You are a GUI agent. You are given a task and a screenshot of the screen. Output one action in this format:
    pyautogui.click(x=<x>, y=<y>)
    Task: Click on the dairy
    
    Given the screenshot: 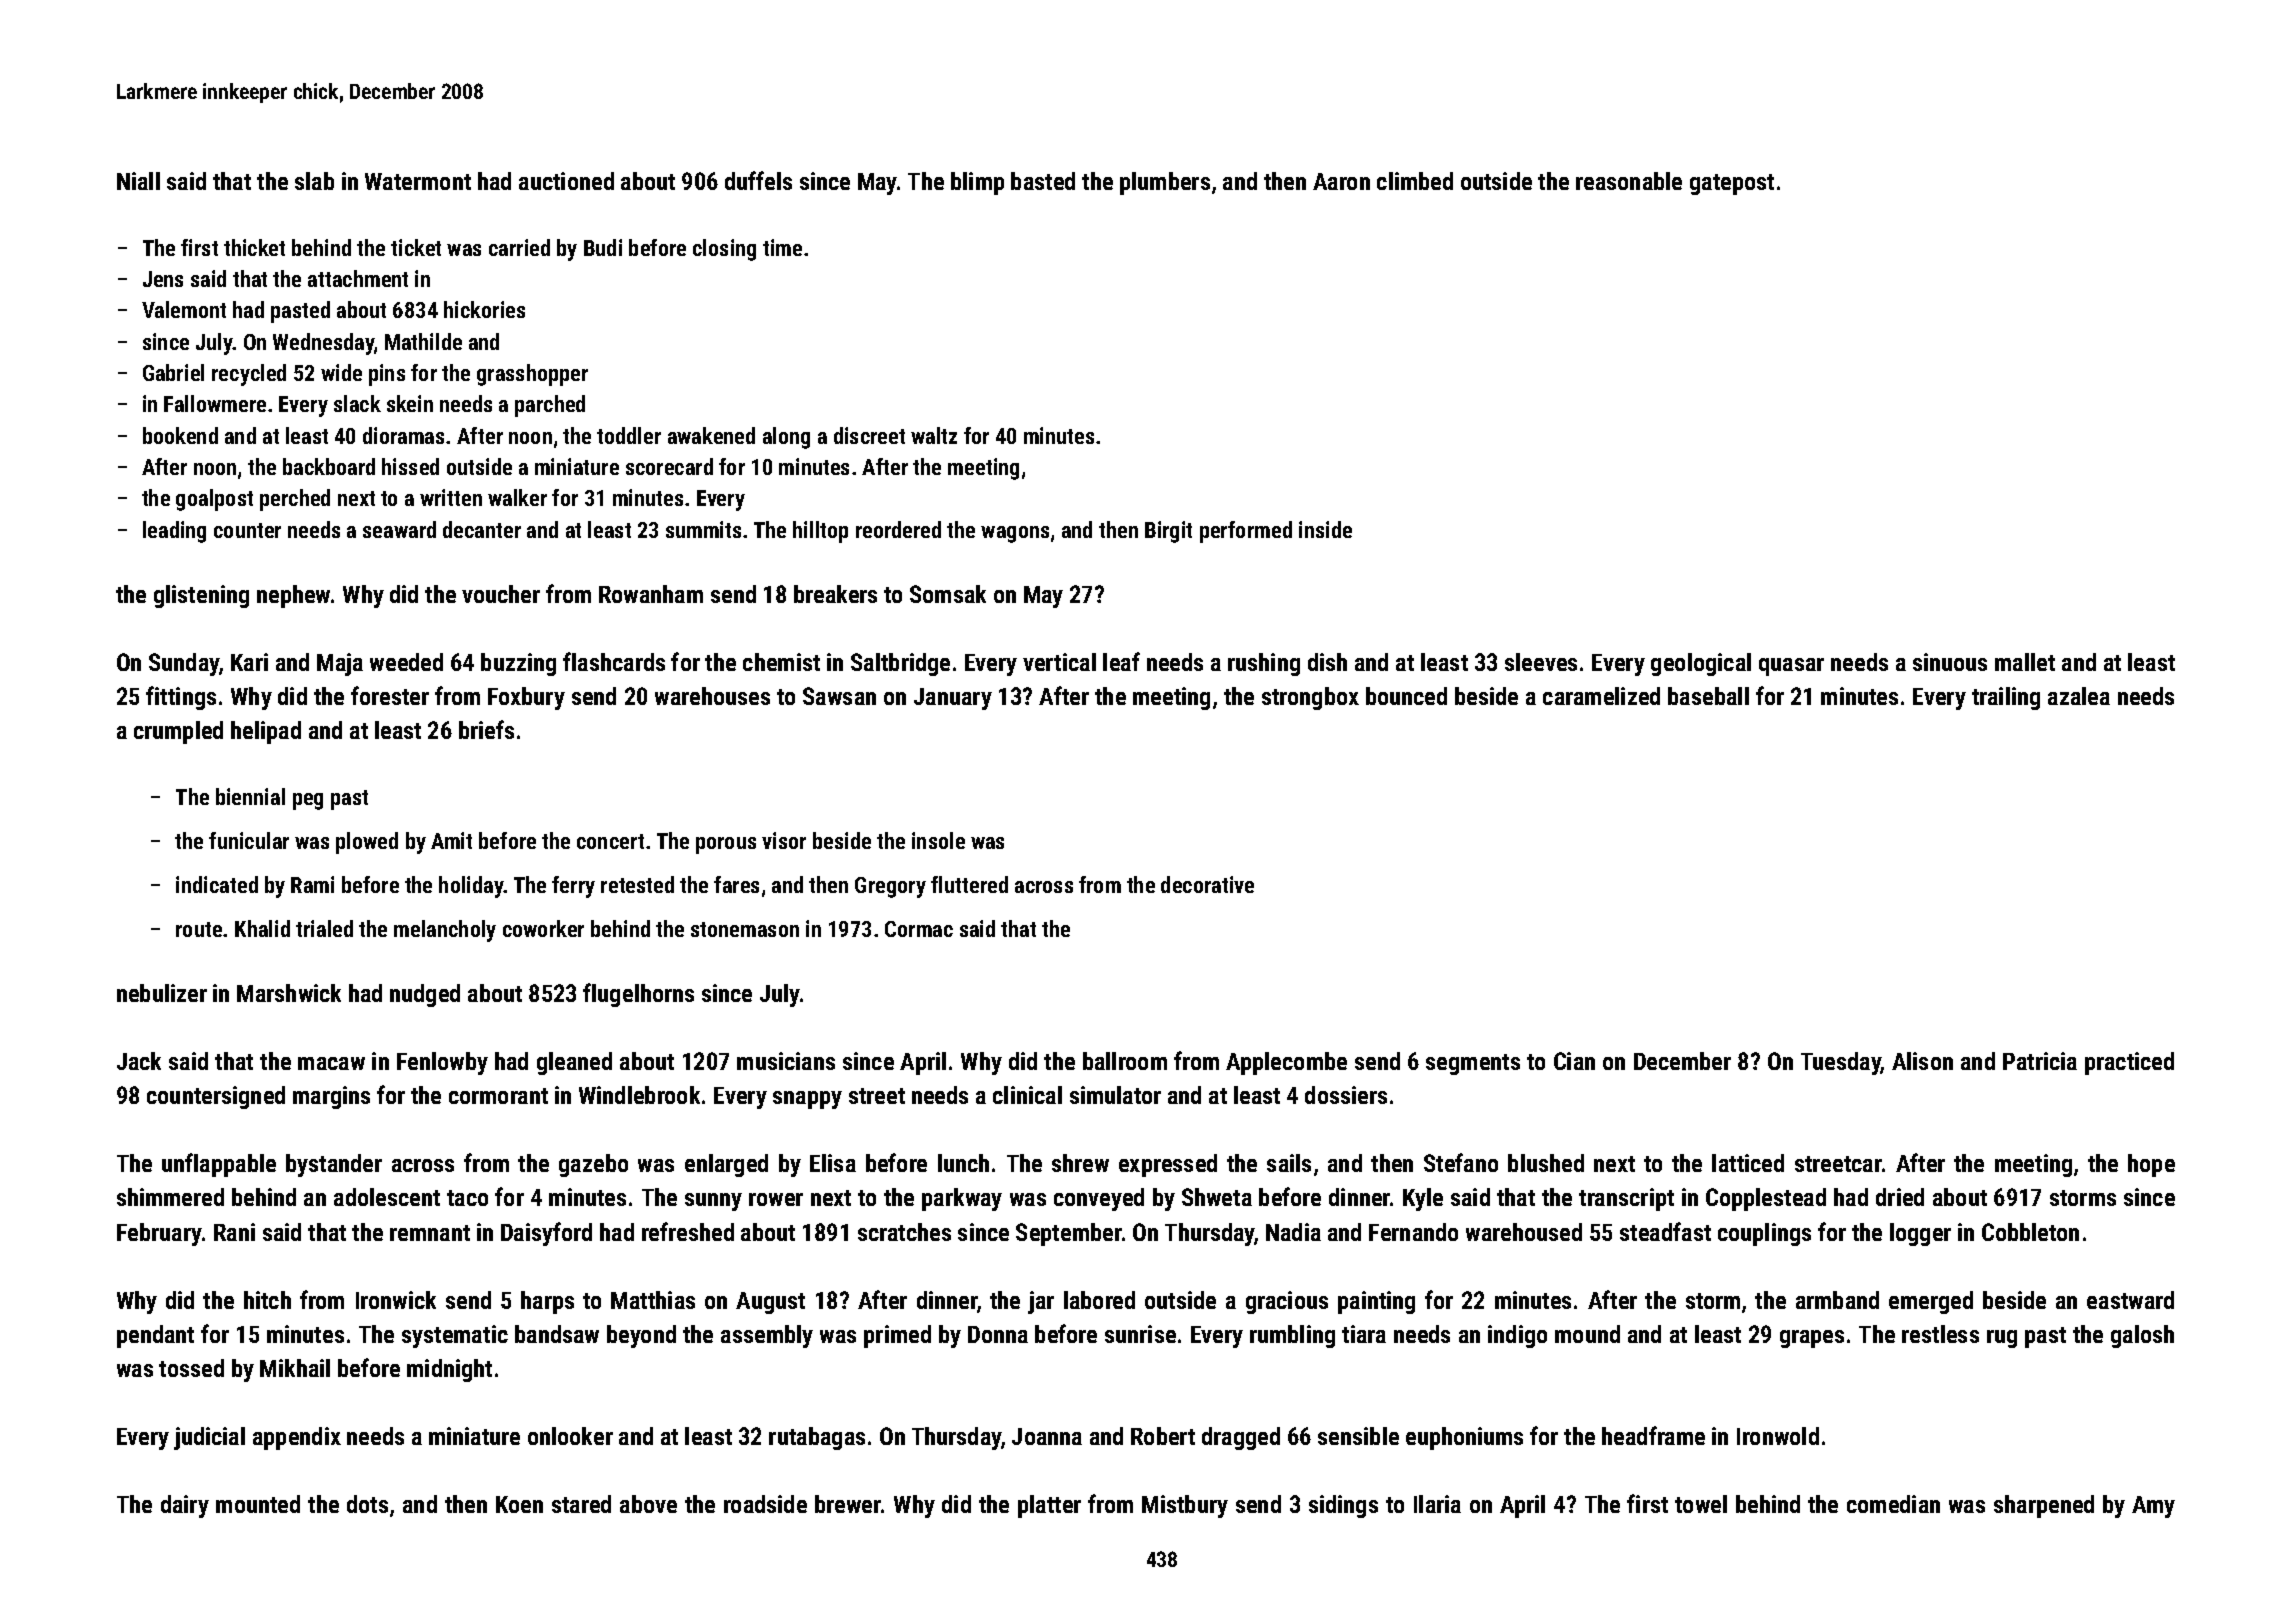 What is the action you would take?
    pyautogui.click(x=185, y=1506)
